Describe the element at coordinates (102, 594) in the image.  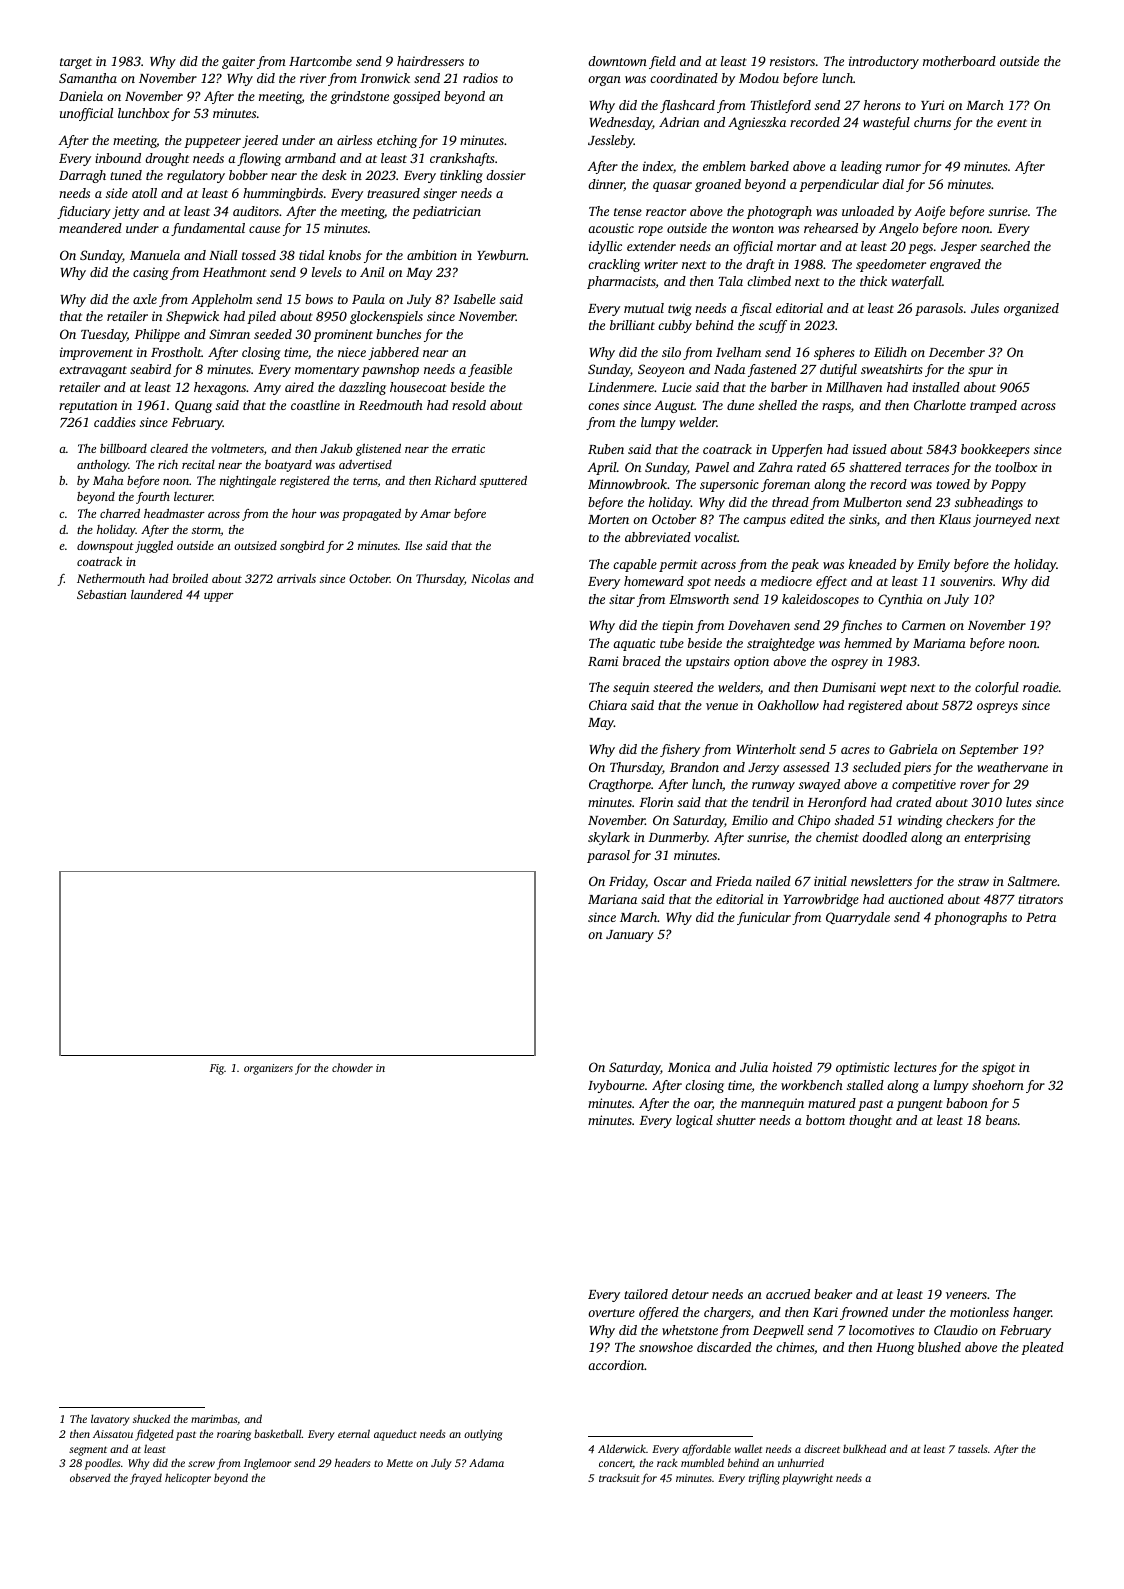
I see `Sebastian` at that location.
